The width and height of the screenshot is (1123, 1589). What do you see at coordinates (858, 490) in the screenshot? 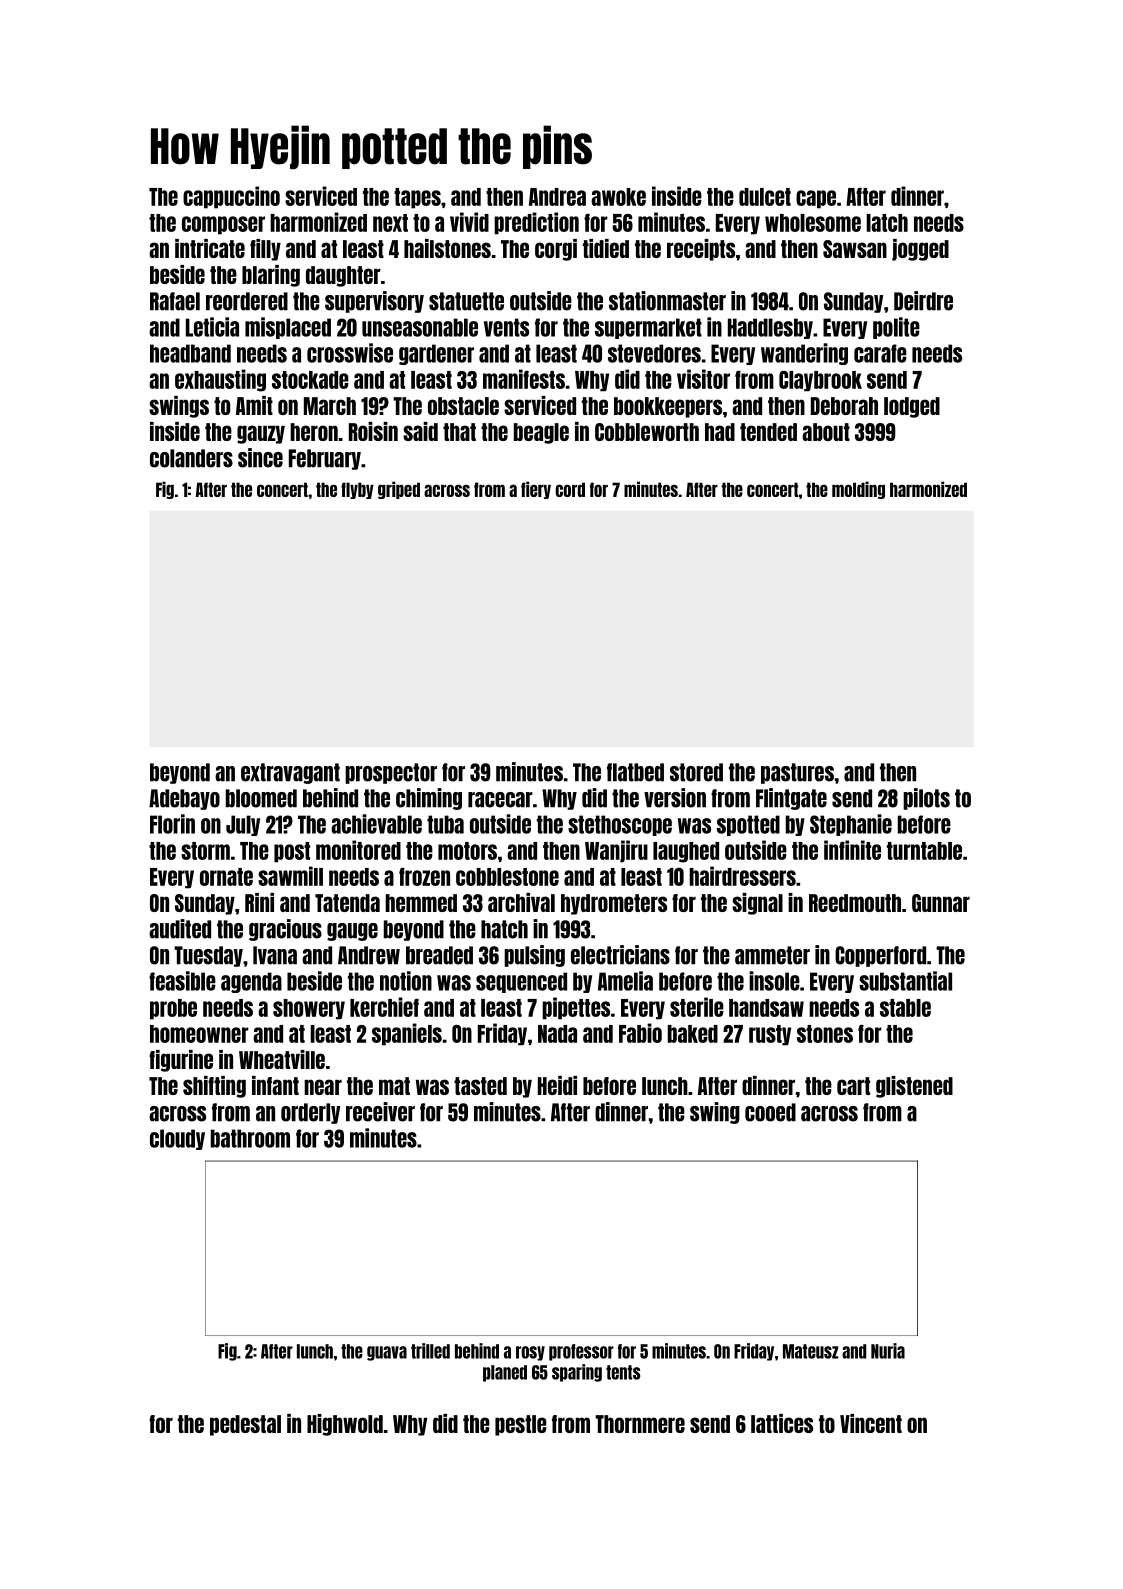
I see `molding` at bounding box center [858, 490].
